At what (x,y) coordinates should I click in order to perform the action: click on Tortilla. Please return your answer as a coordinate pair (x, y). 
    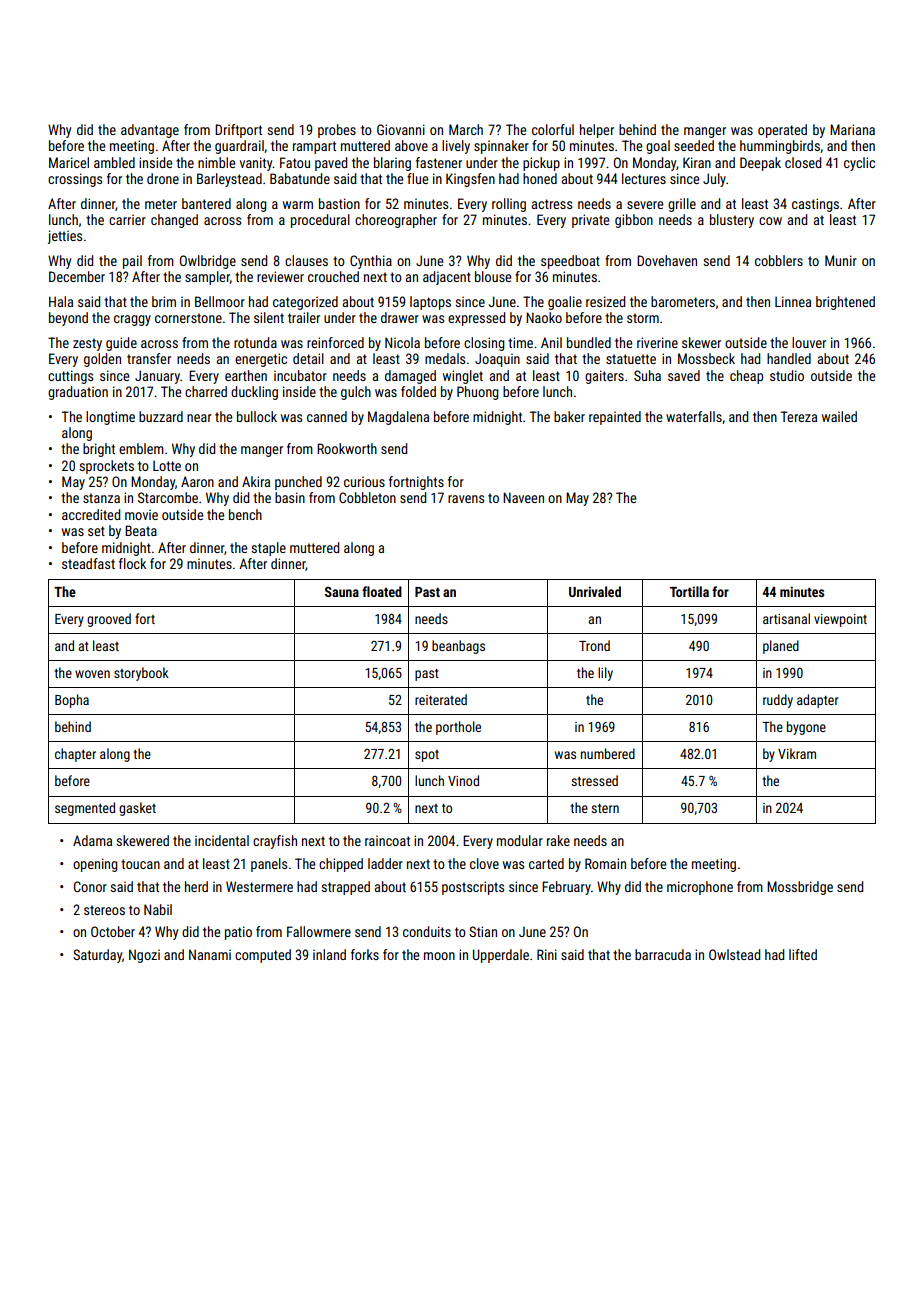
    Looking at the image, I should click on (689, 591).
